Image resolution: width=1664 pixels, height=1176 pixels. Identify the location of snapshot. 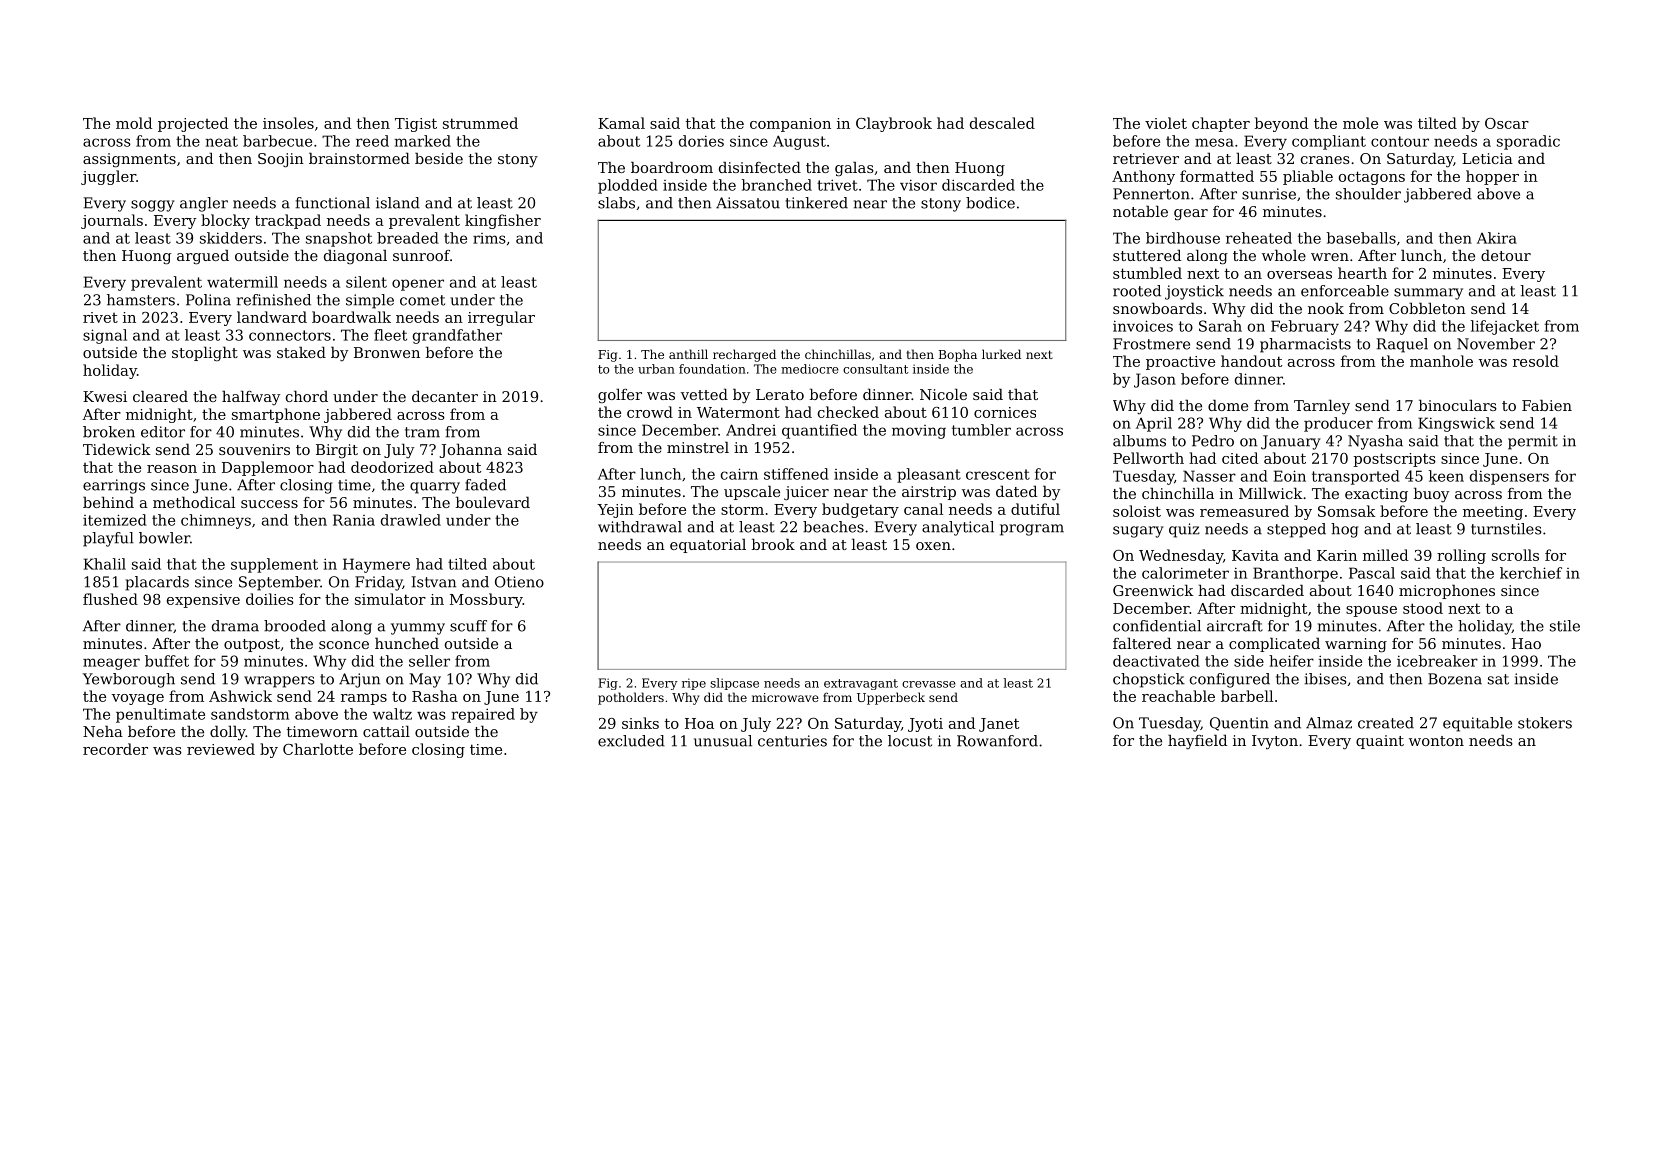
(339, 239).
